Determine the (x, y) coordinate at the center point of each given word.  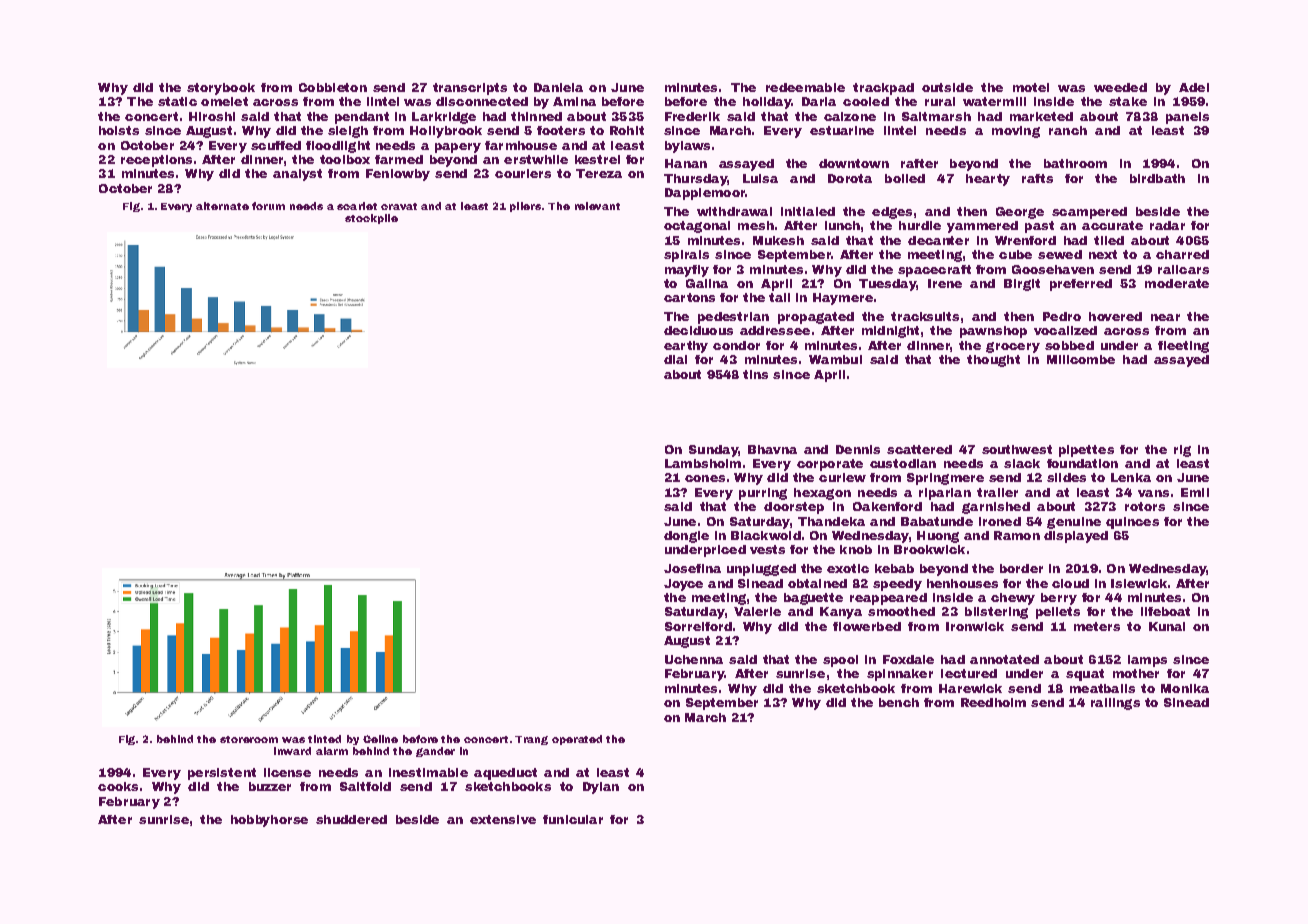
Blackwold (766, 535)
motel (1031, 87)
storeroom (249, 739)
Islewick (1139, 583)
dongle (686, 537)
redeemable (805, 87)
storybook (221, 89)
